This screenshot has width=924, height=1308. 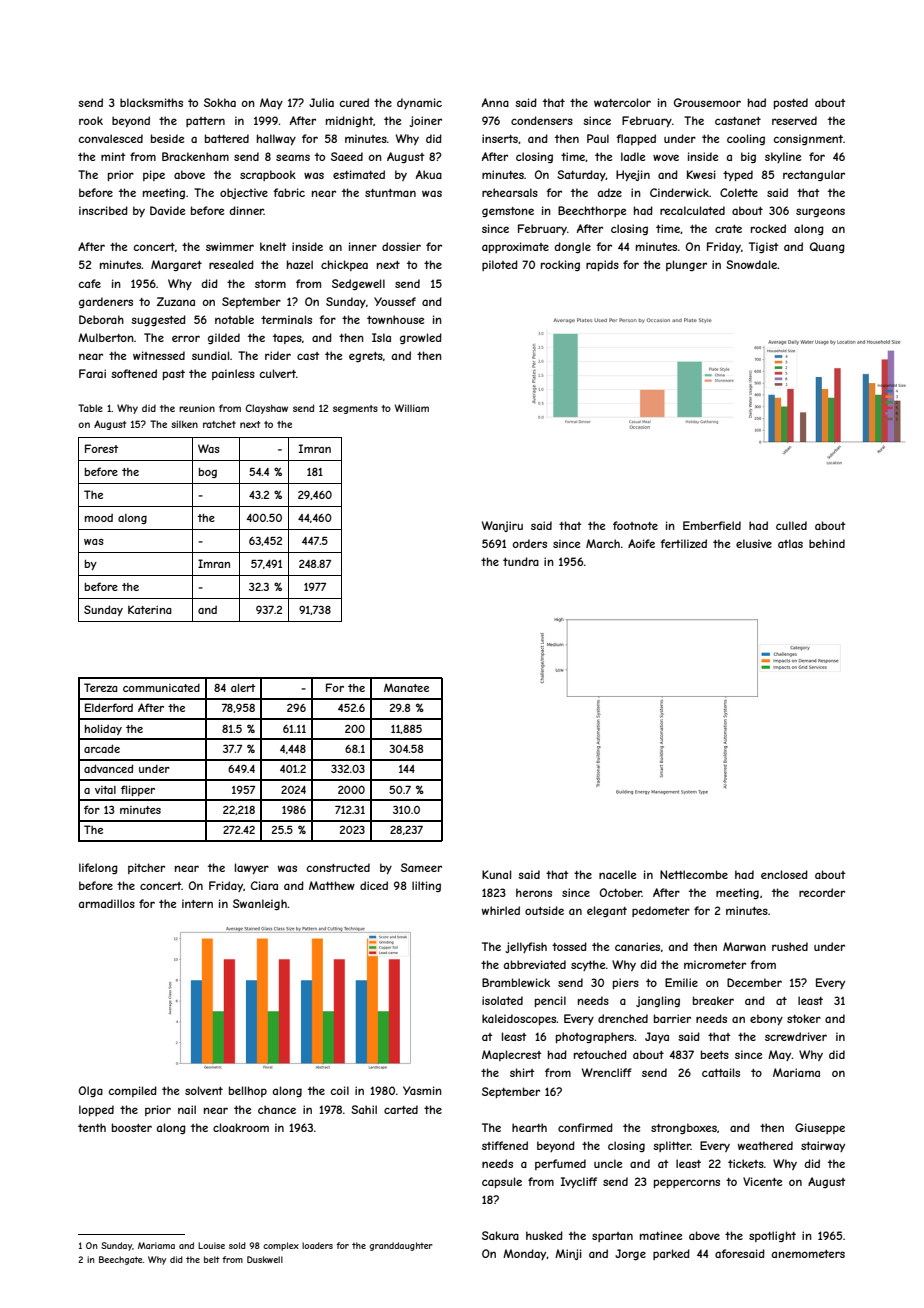 What do you see at coordinates (208, 473) in the screenshot?
I see `bog` at bounding box center [208, 473].
